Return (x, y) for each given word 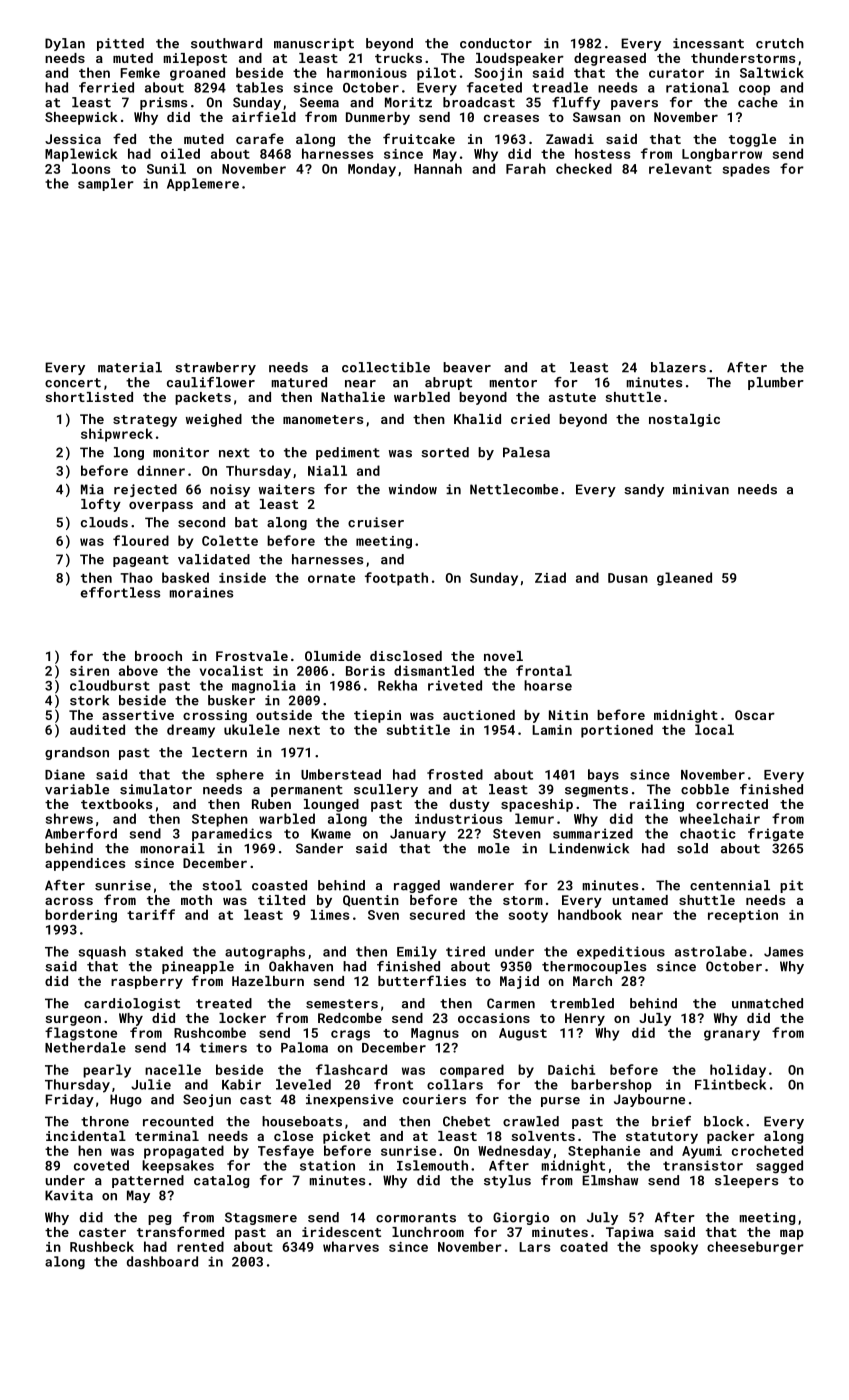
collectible (386, 367)
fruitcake (419, 138)
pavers (634, 105)
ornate (331, 578)
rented (200, 1246)
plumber (776, 383)
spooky (674, 1248)
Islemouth (432, 1165)
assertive (138, 715)
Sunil (166, 168)
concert (73, 383)
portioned (617, 731)
